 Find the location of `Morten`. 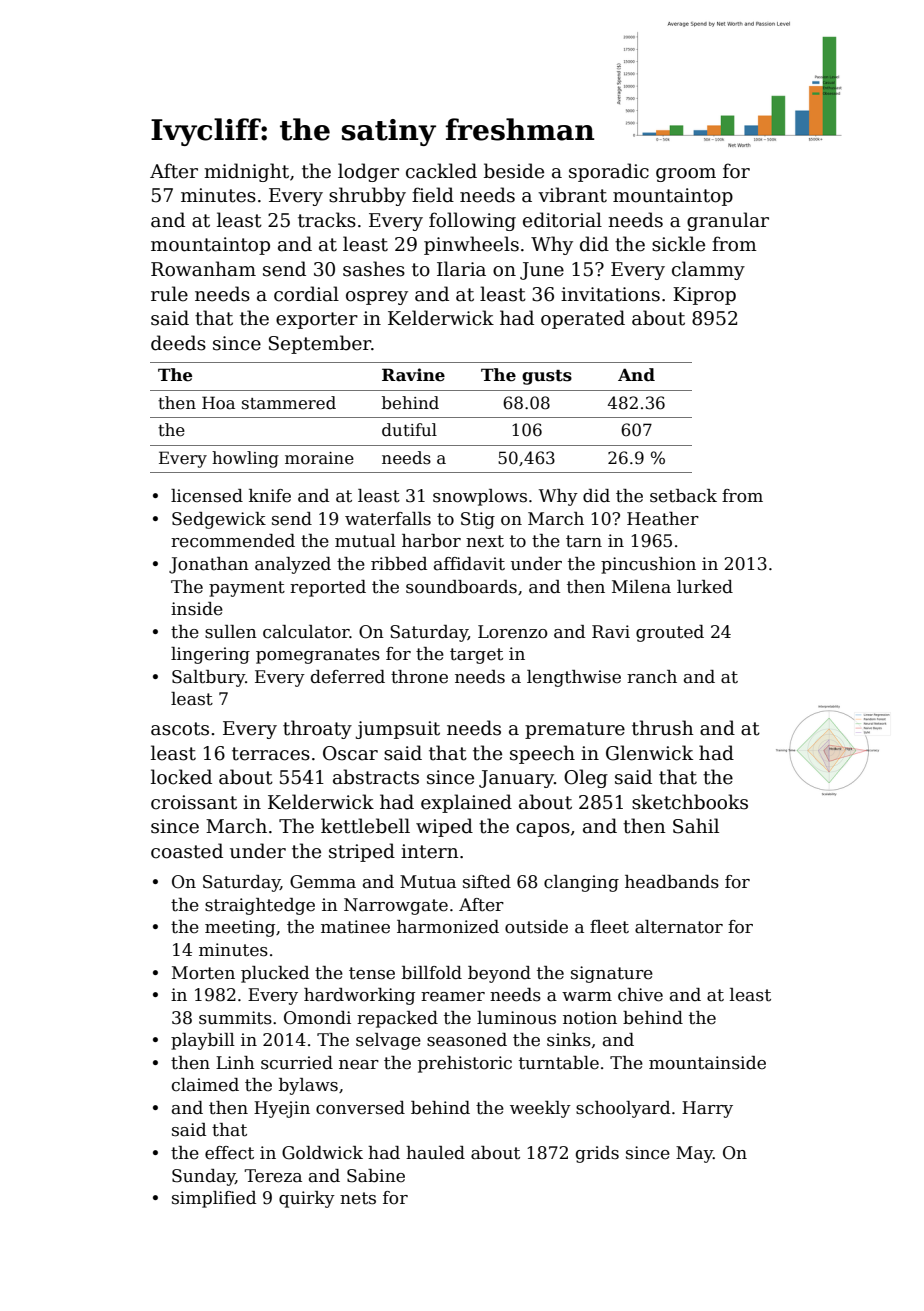

Morten is located at coordinates (203, 973).
